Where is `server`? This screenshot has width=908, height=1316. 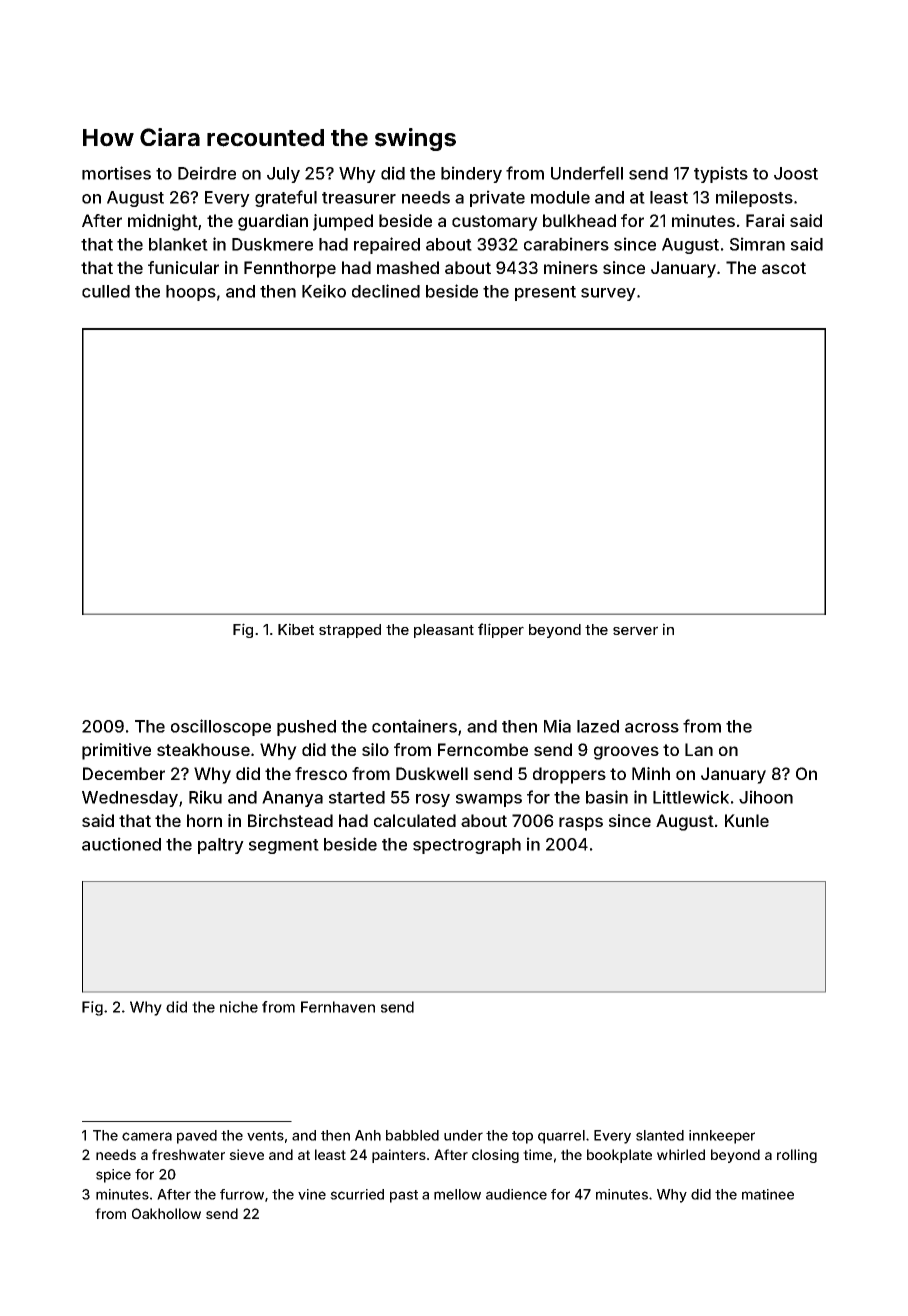 server is located at coordinates (635, 630).
